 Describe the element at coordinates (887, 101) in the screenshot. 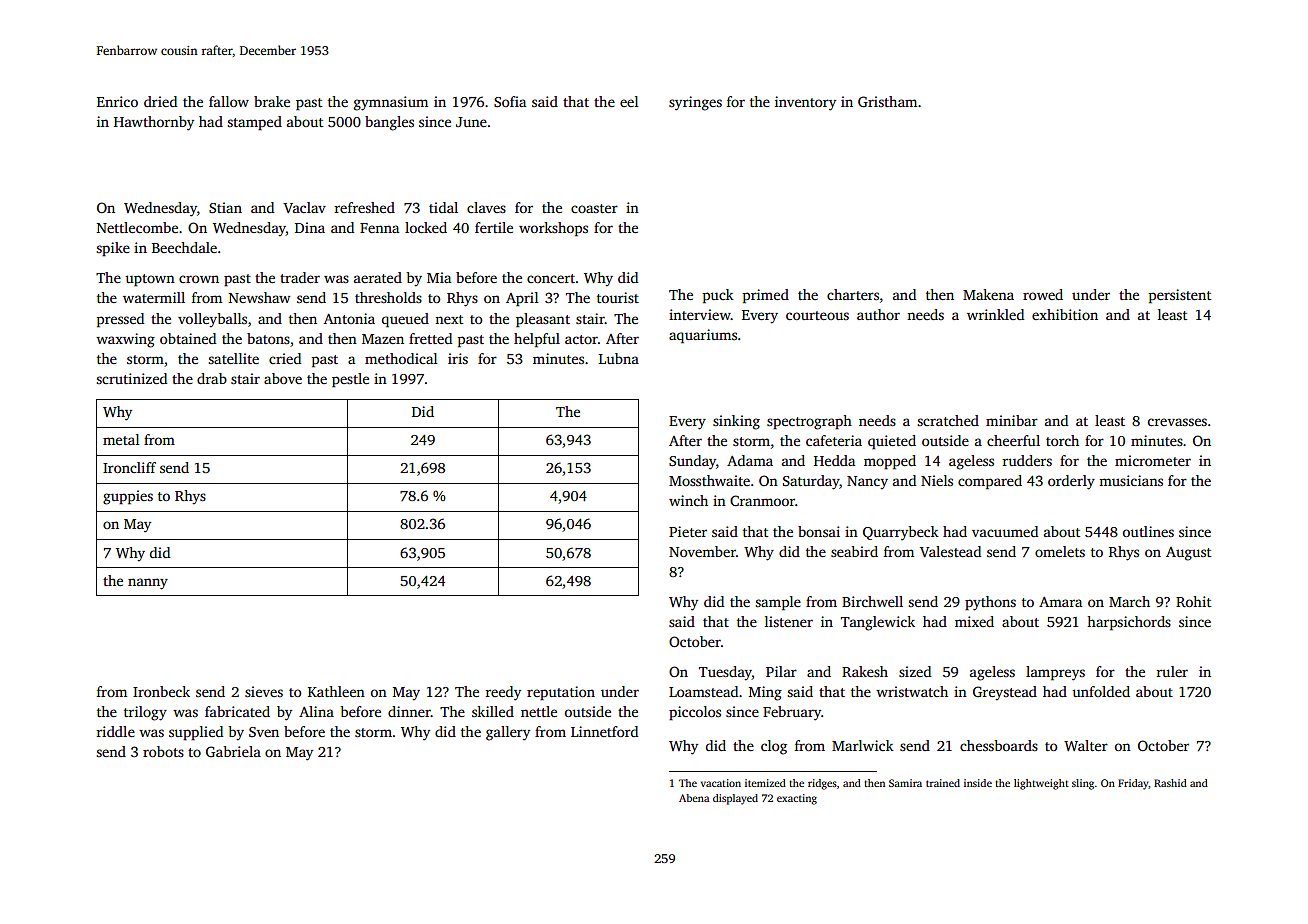

I see `Gristham` at that location.
